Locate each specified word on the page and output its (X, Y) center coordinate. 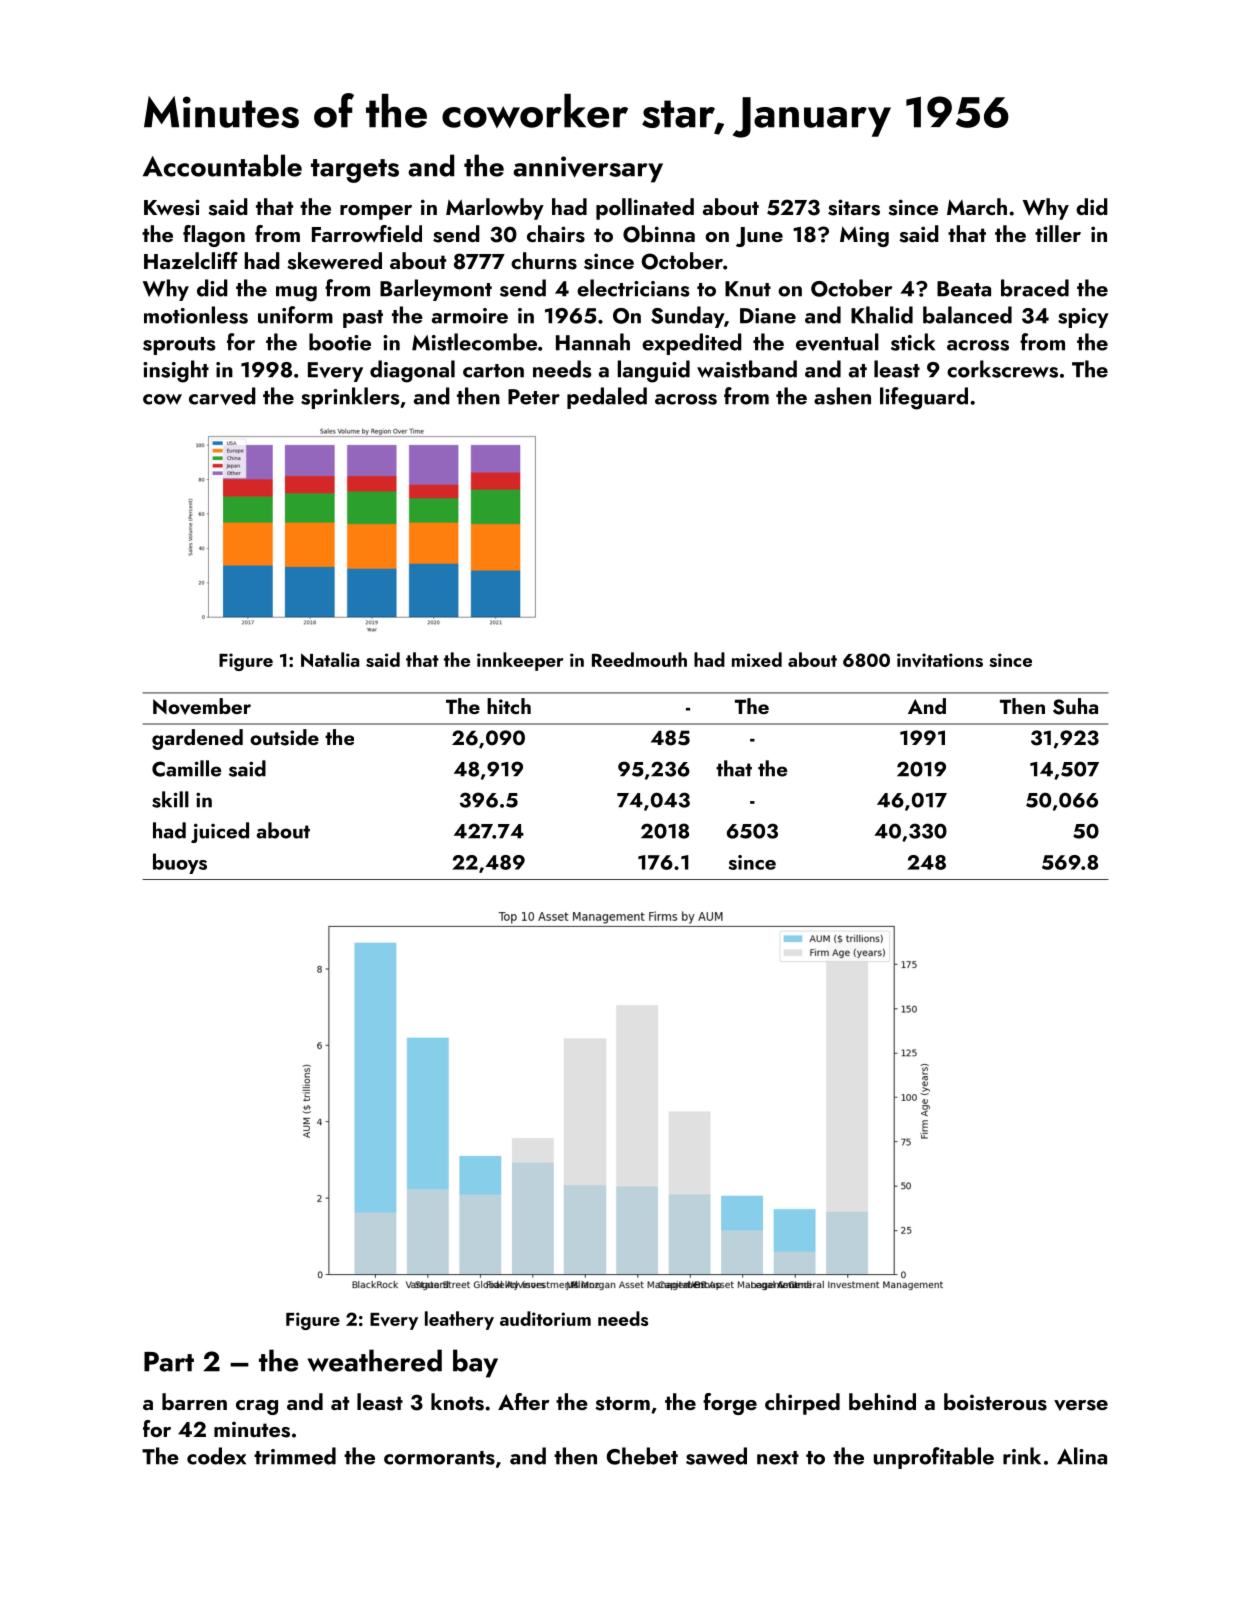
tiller (1058, 233)
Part (169, 1361)
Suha (1075, 706)
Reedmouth (639, 659)
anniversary (588, 169)
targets (355, 171)
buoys (180, 863)
